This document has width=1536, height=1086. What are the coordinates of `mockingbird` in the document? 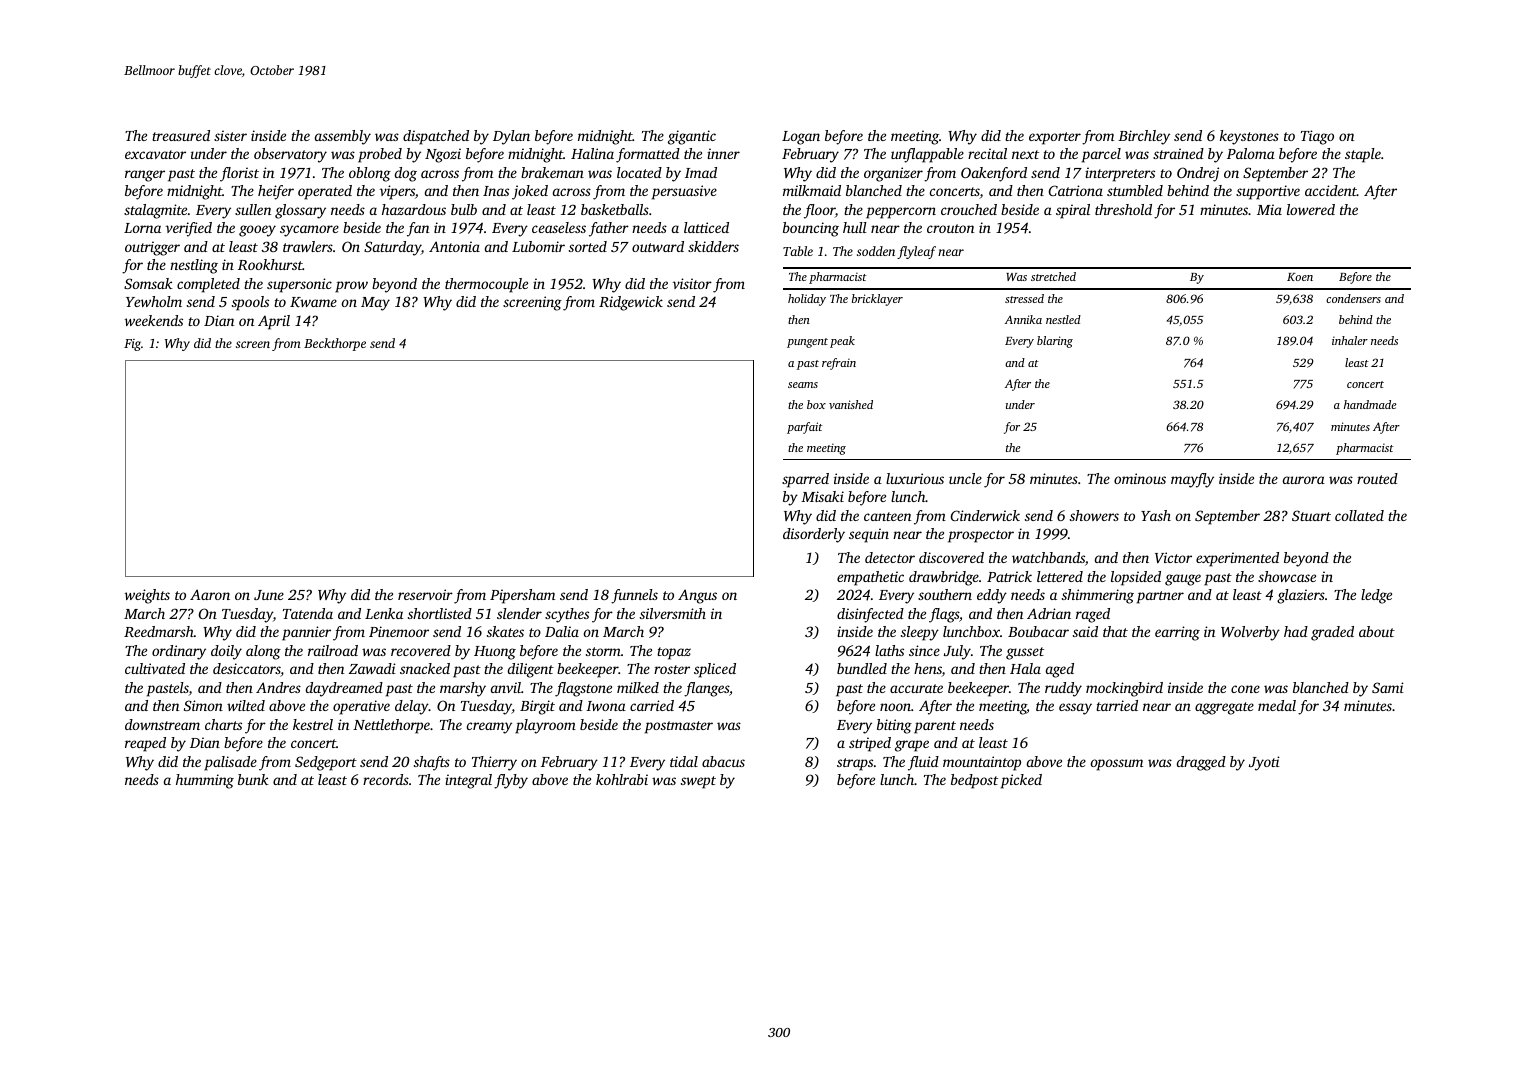 It's located at (1124, 689).
